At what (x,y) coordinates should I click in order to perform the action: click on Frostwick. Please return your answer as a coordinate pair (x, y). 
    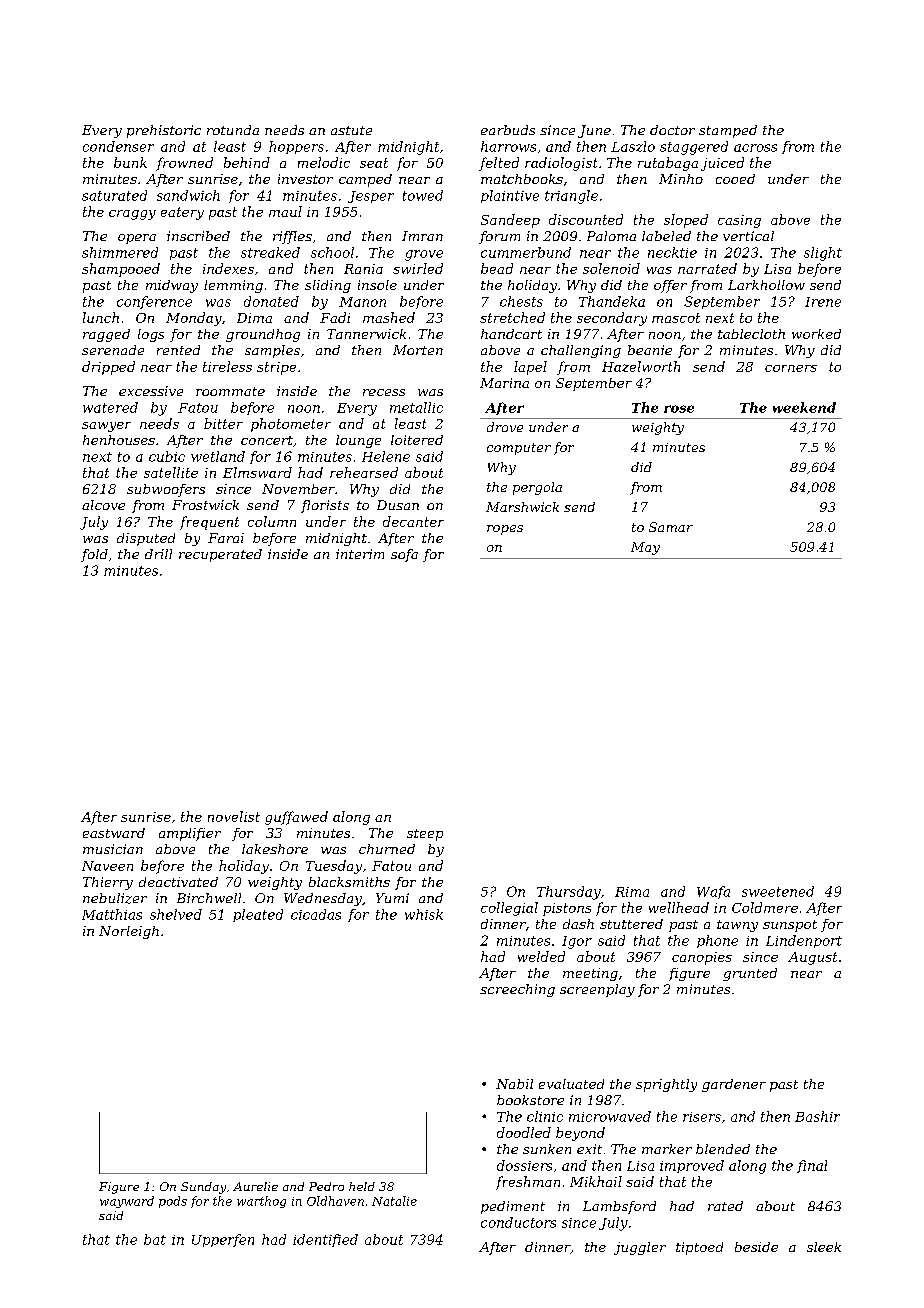
    Looking at the image, I should click on (205, 505).
